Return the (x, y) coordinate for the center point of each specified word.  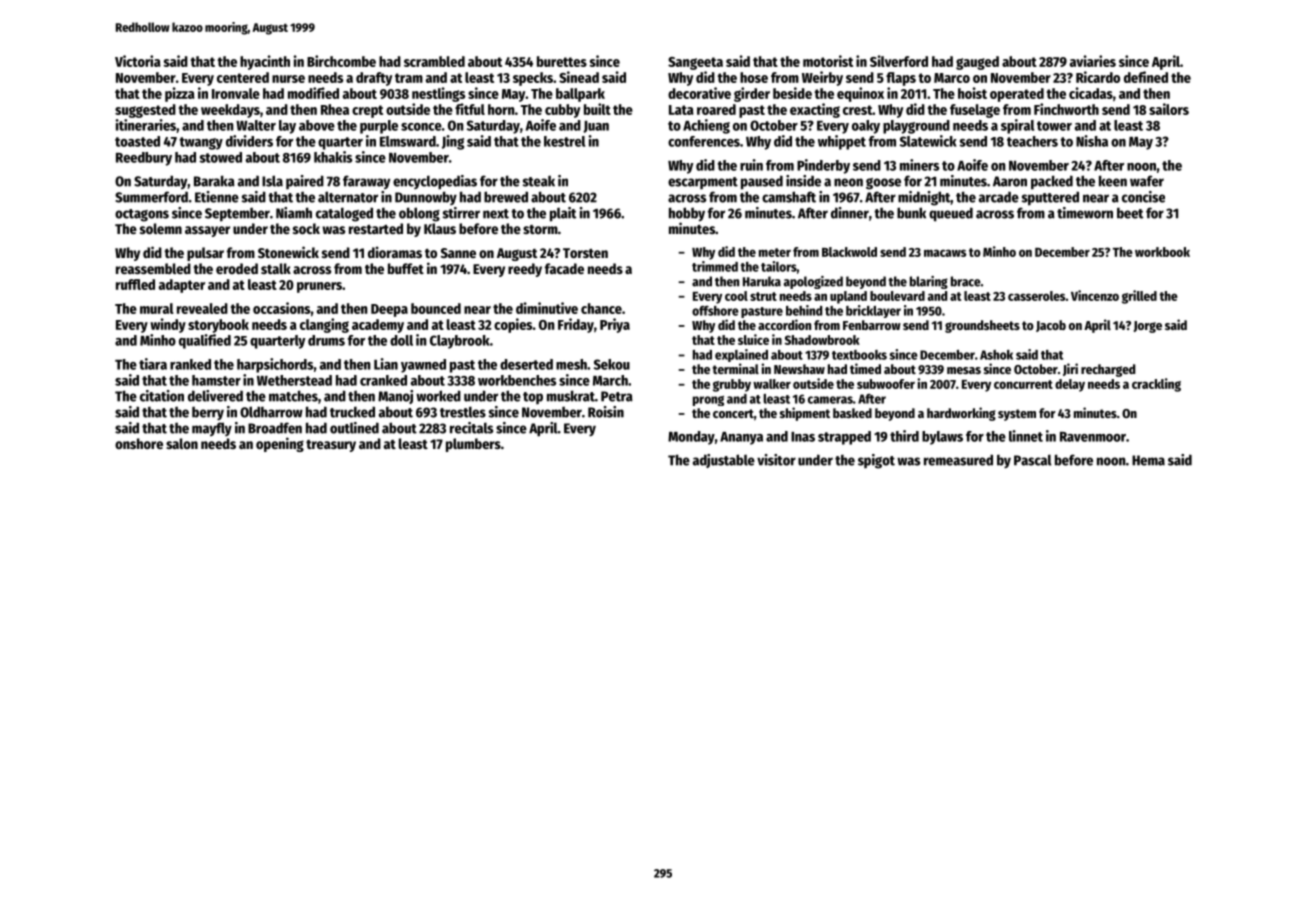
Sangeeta (695, 63)
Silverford (899, 61)
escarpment (703, 183)
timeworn (1085, 213)
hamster (216, 380)
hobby (687, 214)
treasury (331, 446)
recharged (1108, 370)
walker (772, 384)
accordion (784, 324)
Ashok (996, 355)
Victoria (138, 61)
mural (157, 308)
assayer (207, 231)
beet (1130, 213)
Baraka (214, 181)
